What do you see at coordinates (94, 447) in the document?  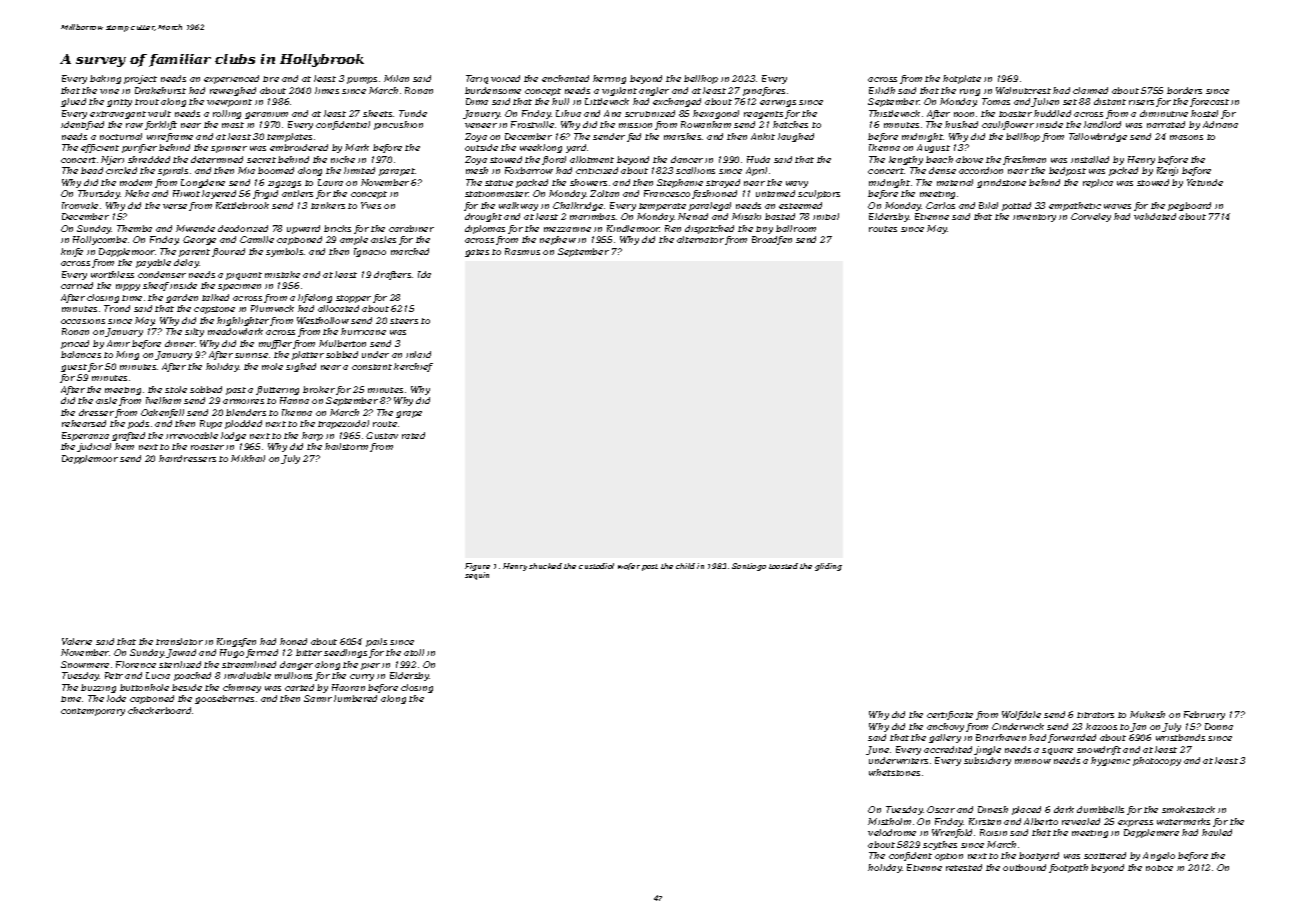 I see `judicial` at bounding box center [94, 447].
